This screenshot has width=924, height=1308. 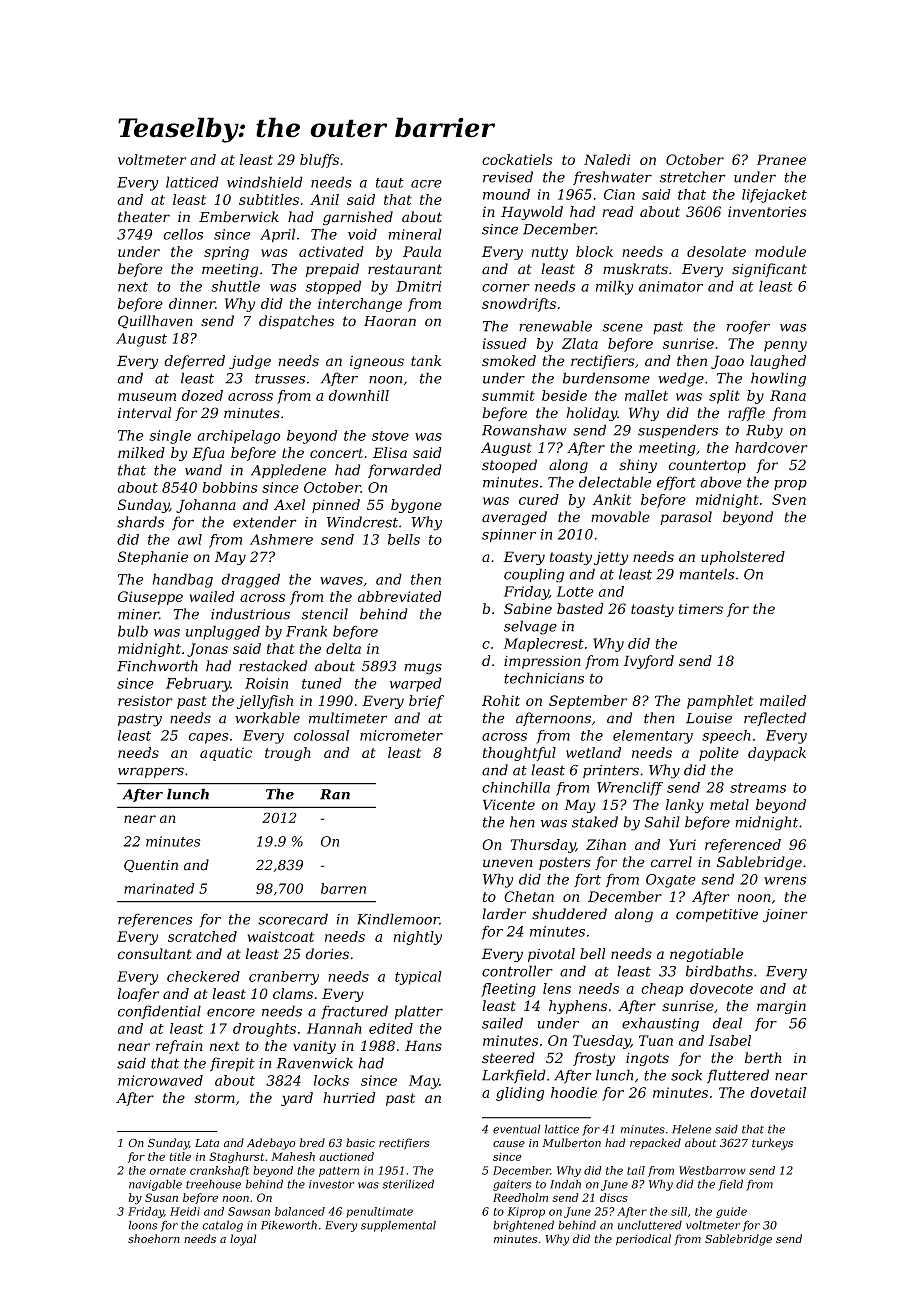 I want to click on Quentin, so click(x=151, y=866).
